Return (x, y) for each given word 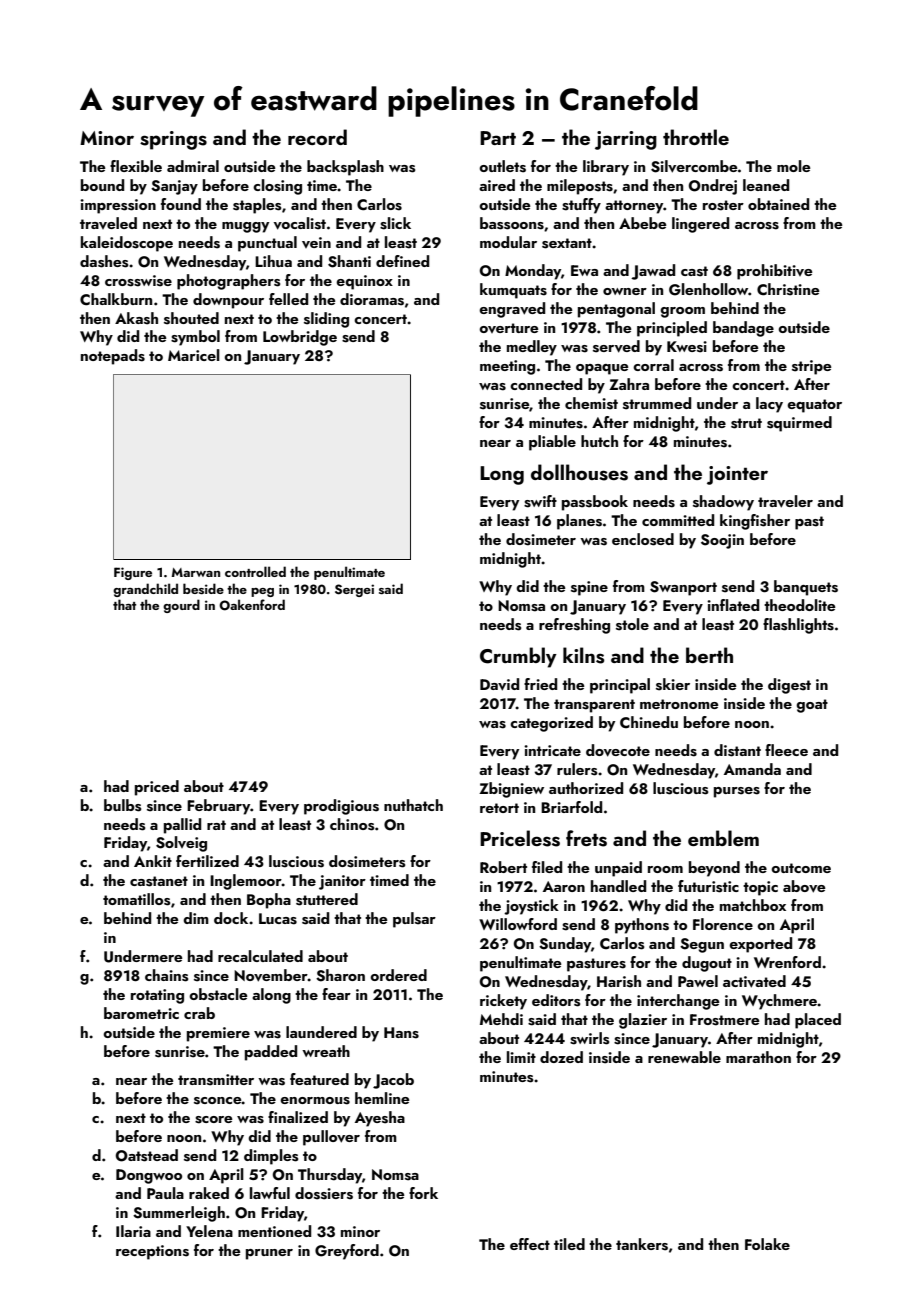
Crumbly (518, 657)
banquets (806, 588)
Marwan (196, 572)
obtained (778, 204)
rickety (503, 1002)
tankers (642, 1244)
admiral (193, 166)
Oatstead (147, 1155)
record (317, 137)
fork (423, 1193)
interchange (678, 1002)
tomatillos (136, 899)
